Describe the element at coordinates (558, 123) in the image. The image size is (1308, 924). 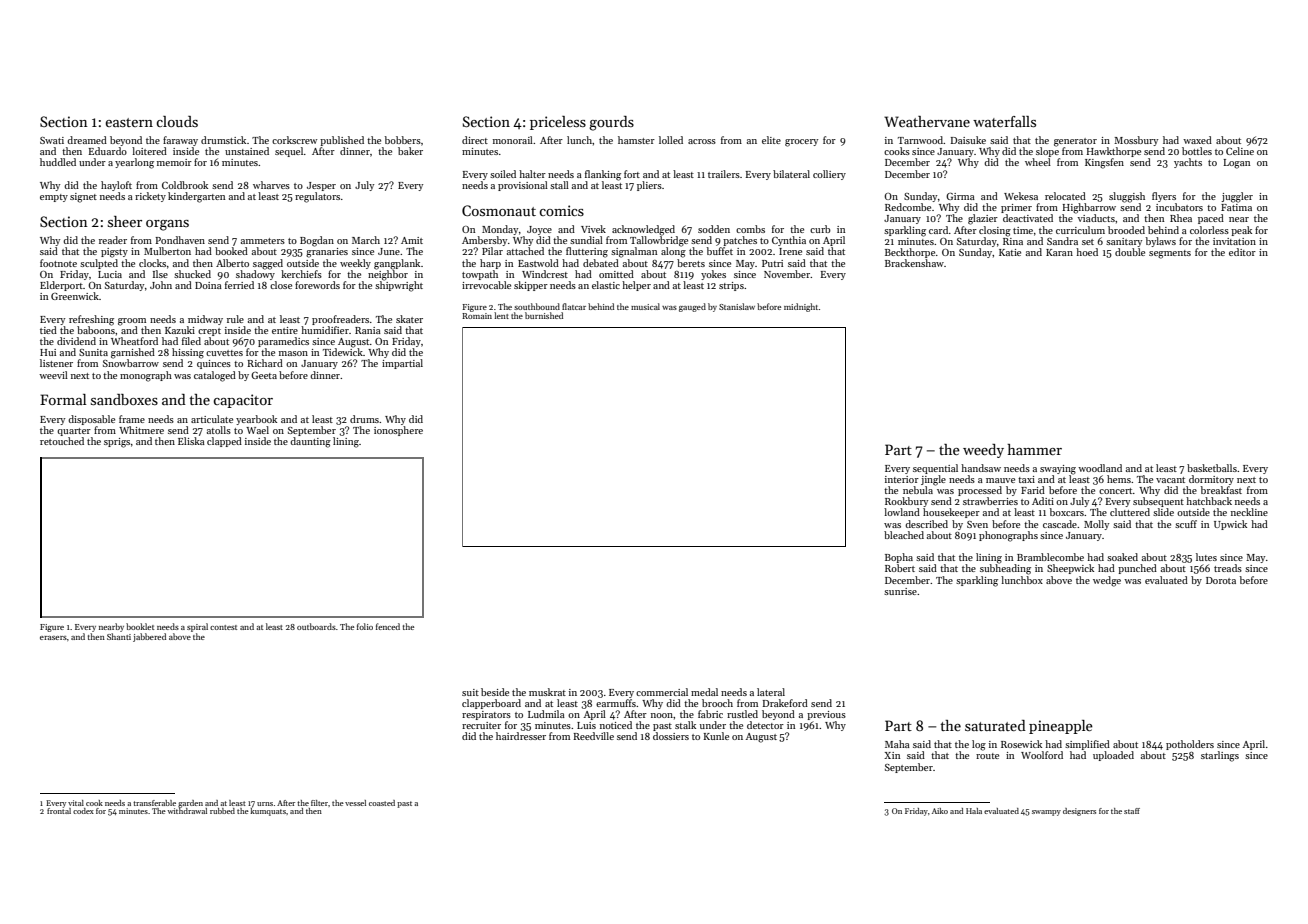
I see `priceless` at that location.
